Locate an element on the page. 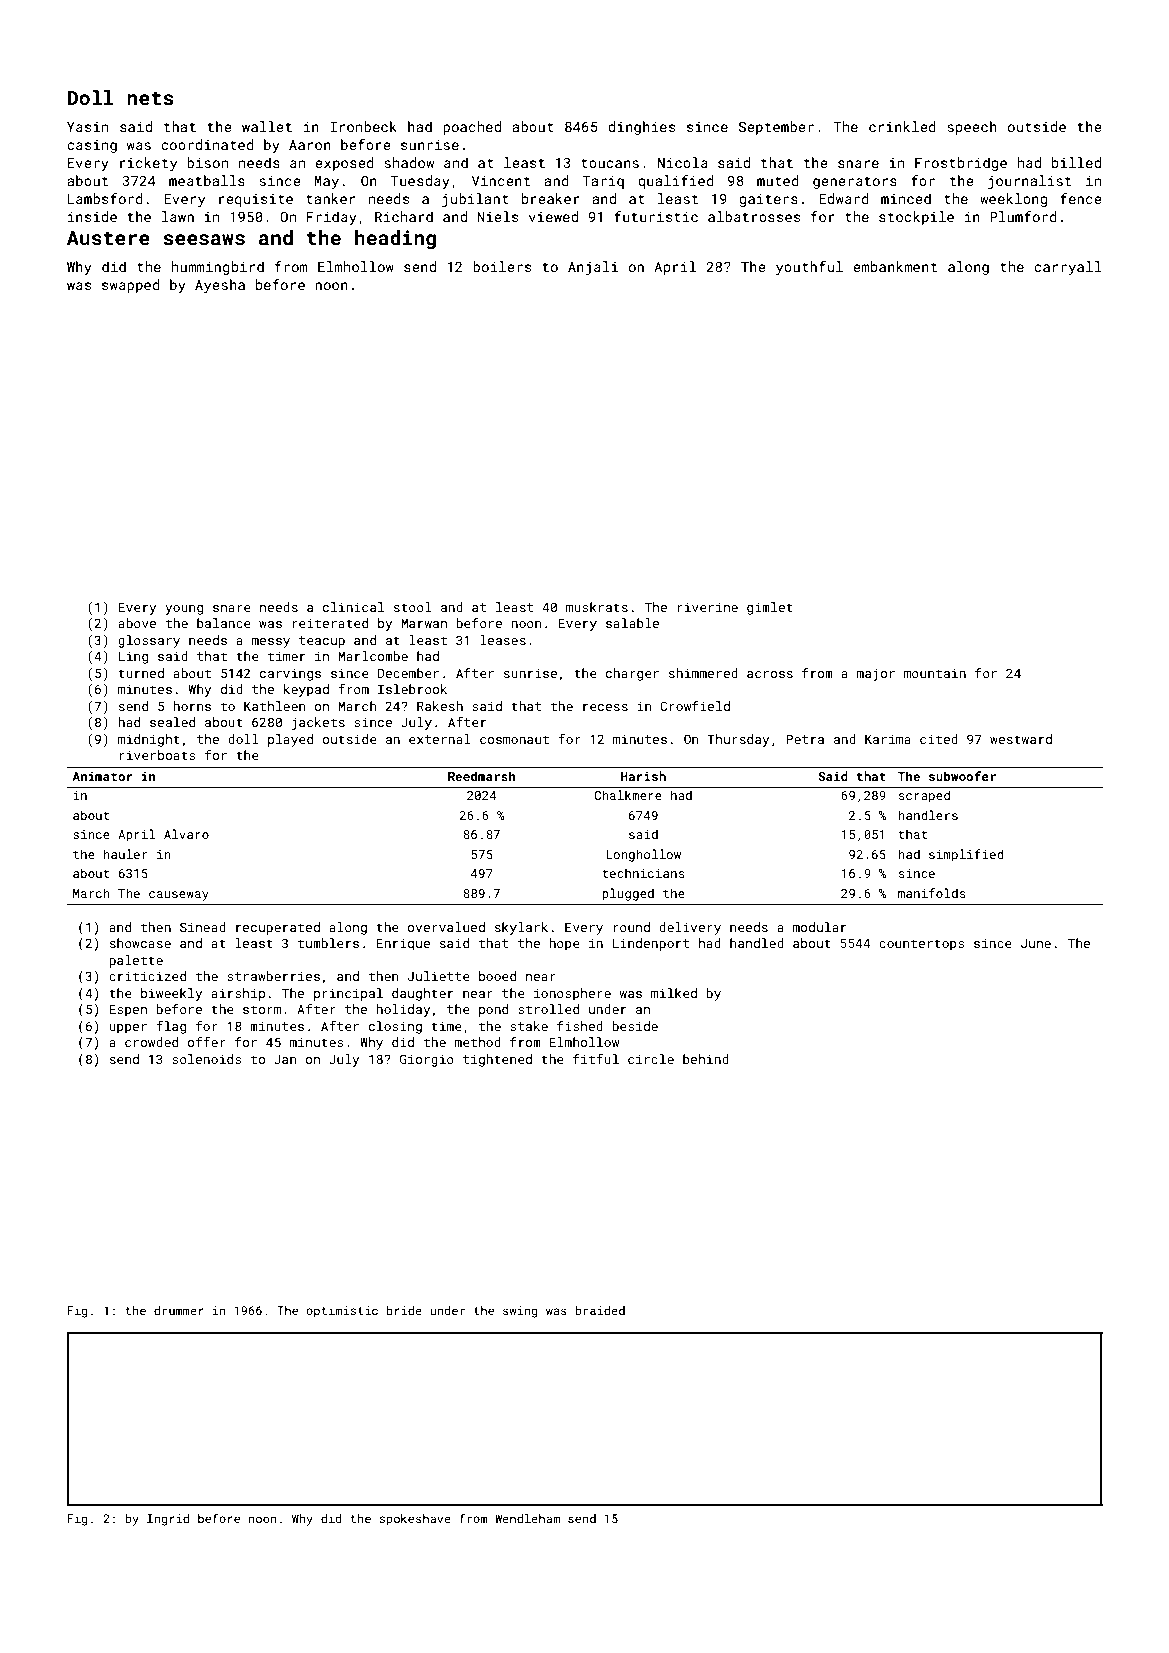 This page has height=1653, width=1169. Yasin is located at coordinates (87, 127).
